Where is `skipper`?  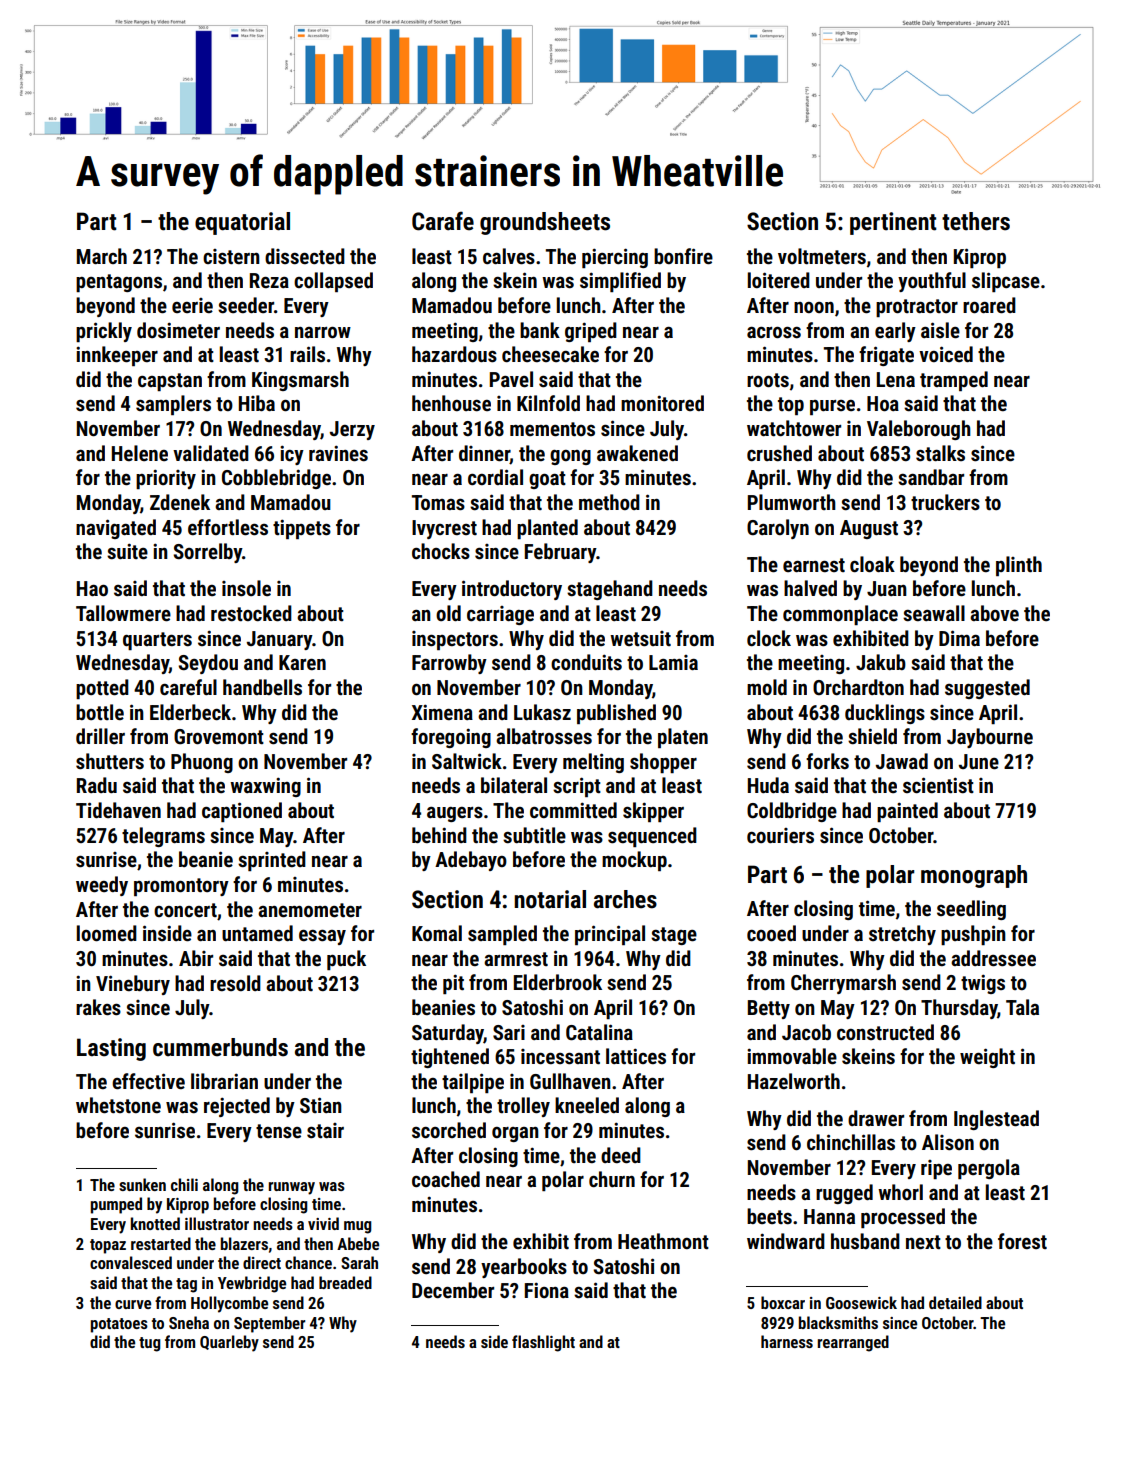 skipper is located at coordinates (653, 812).
